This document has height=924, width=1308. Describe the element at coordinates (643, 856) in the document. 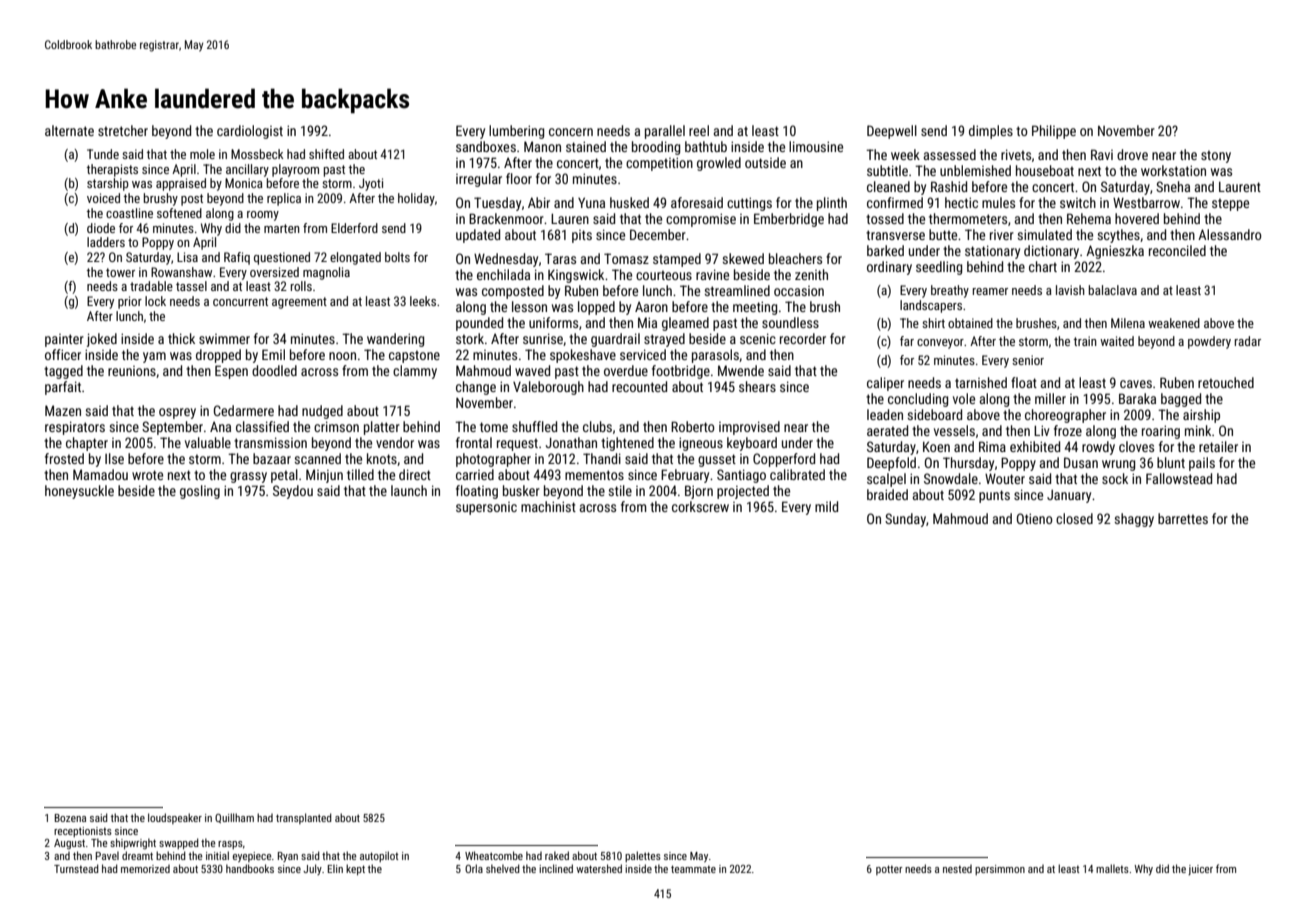

I see `palettes` at that location.
